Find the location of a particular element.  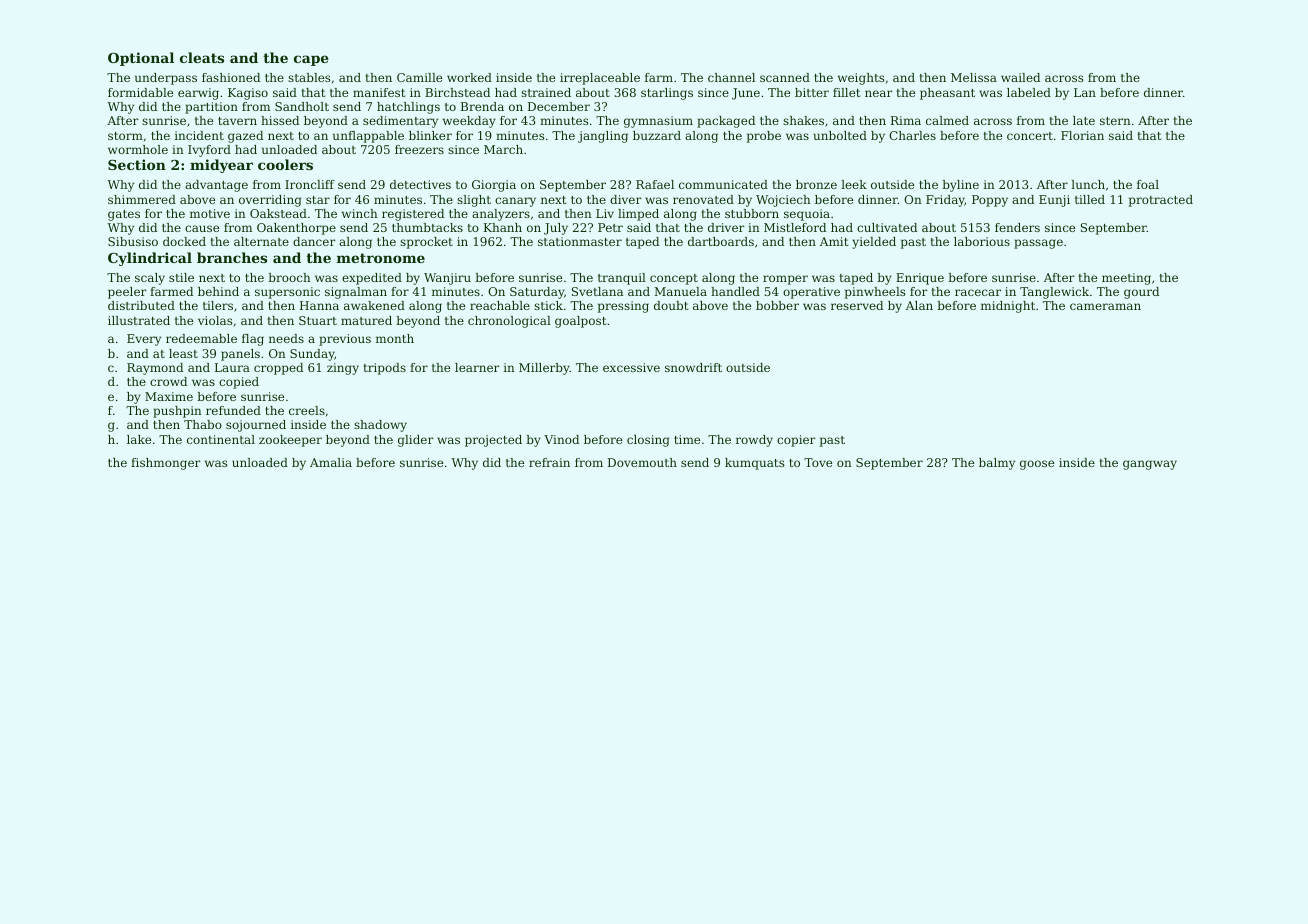

advantage is located at coordinates (216, 186).
